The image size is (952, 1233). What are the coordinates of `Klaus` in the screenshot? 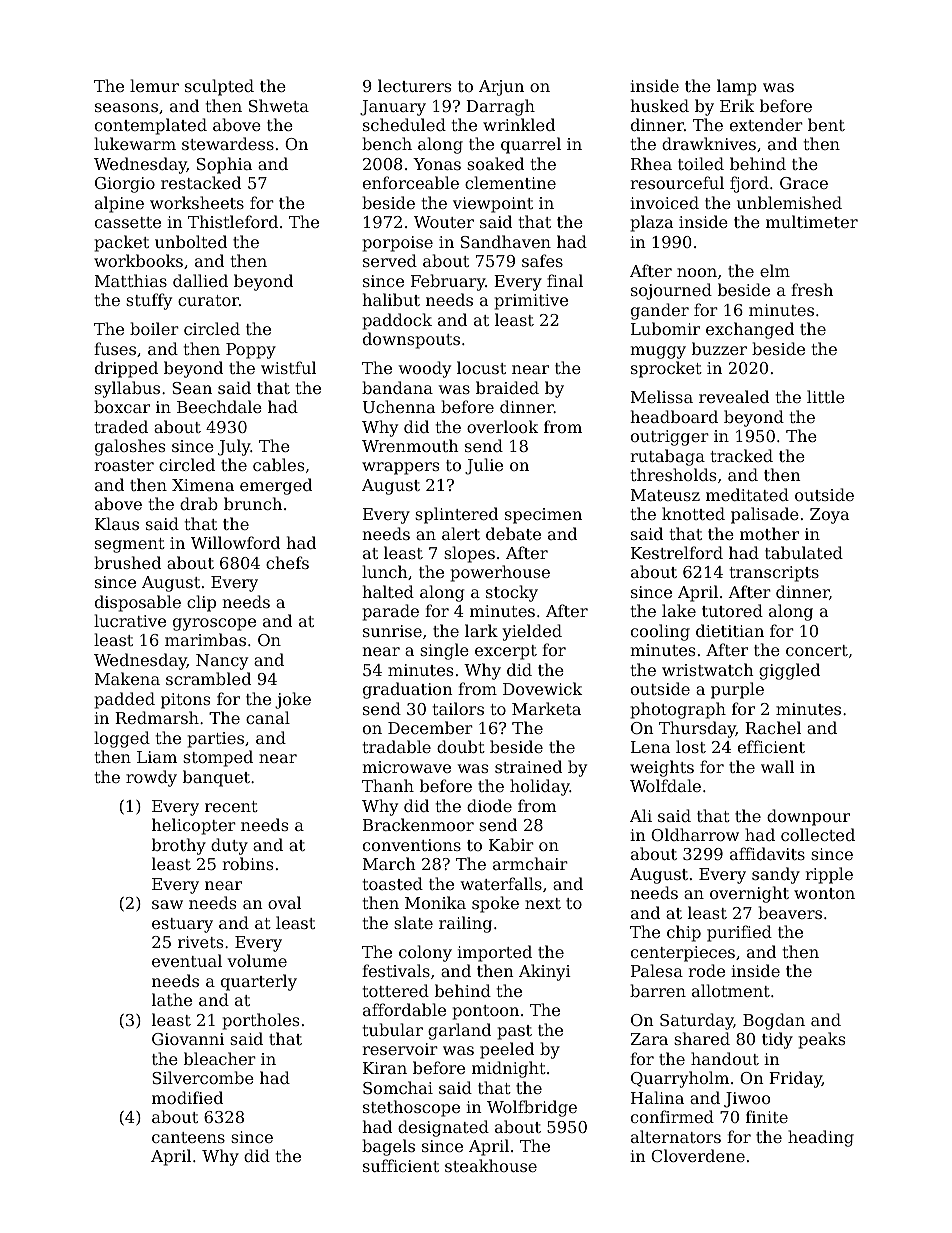 It's located at (117, 523).
